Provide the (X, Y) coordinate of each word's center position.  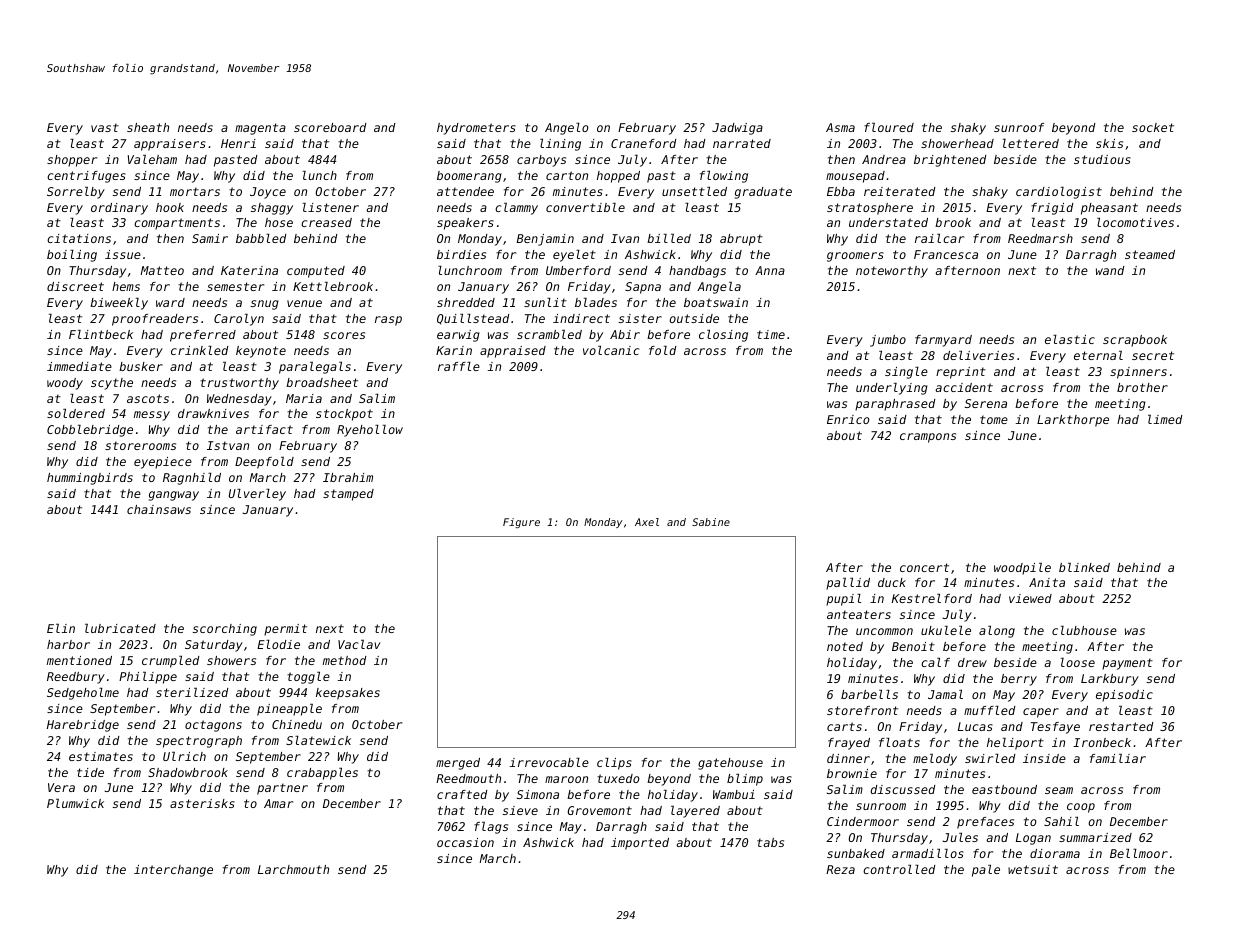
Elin (61, 628)
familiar (1118, 758)
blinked (1084, 567)
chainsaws (159, 509)
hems (126, 286)
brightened (950, 161)
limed (1165, 419)
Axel (647, 522)
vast (105, 127)
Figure (521, 523)
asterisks (202, 803)
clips (614, 764)
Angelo (567, 129)
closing (723, 336)
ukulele (946, 630)
